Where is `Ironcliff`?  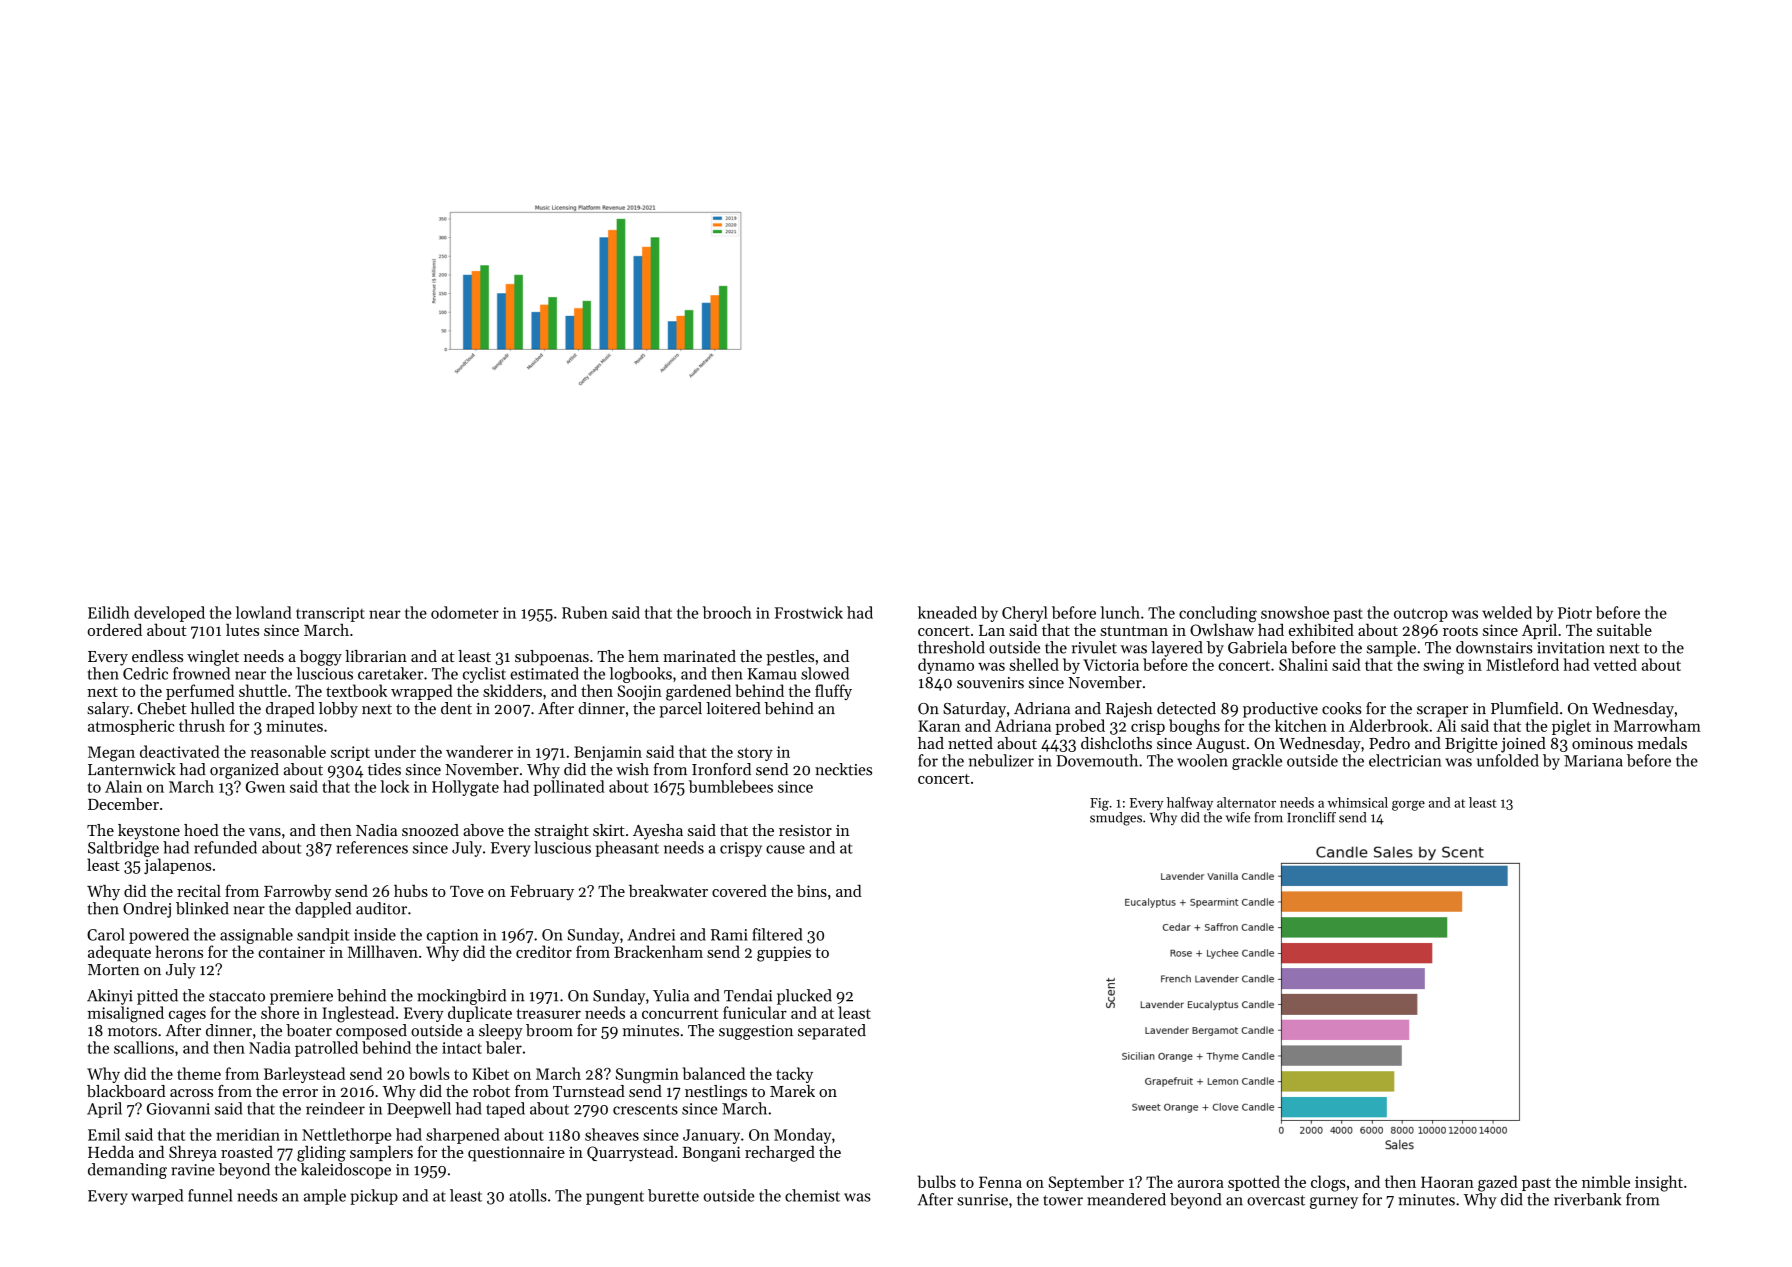 Ironcliff is located at coordinates (1311, 817).
